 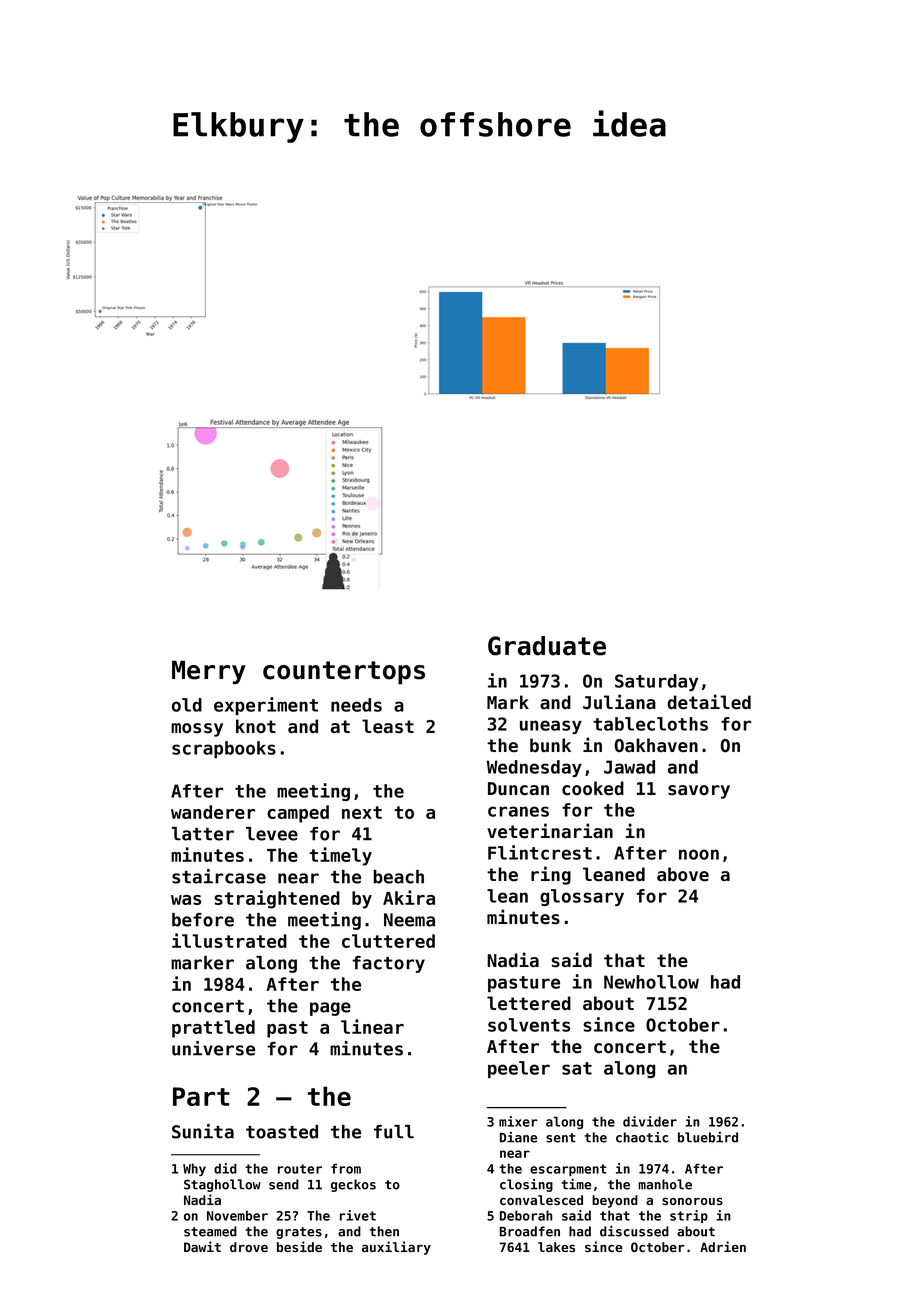 I want to click on straightened, so click(x=277, y=899).
